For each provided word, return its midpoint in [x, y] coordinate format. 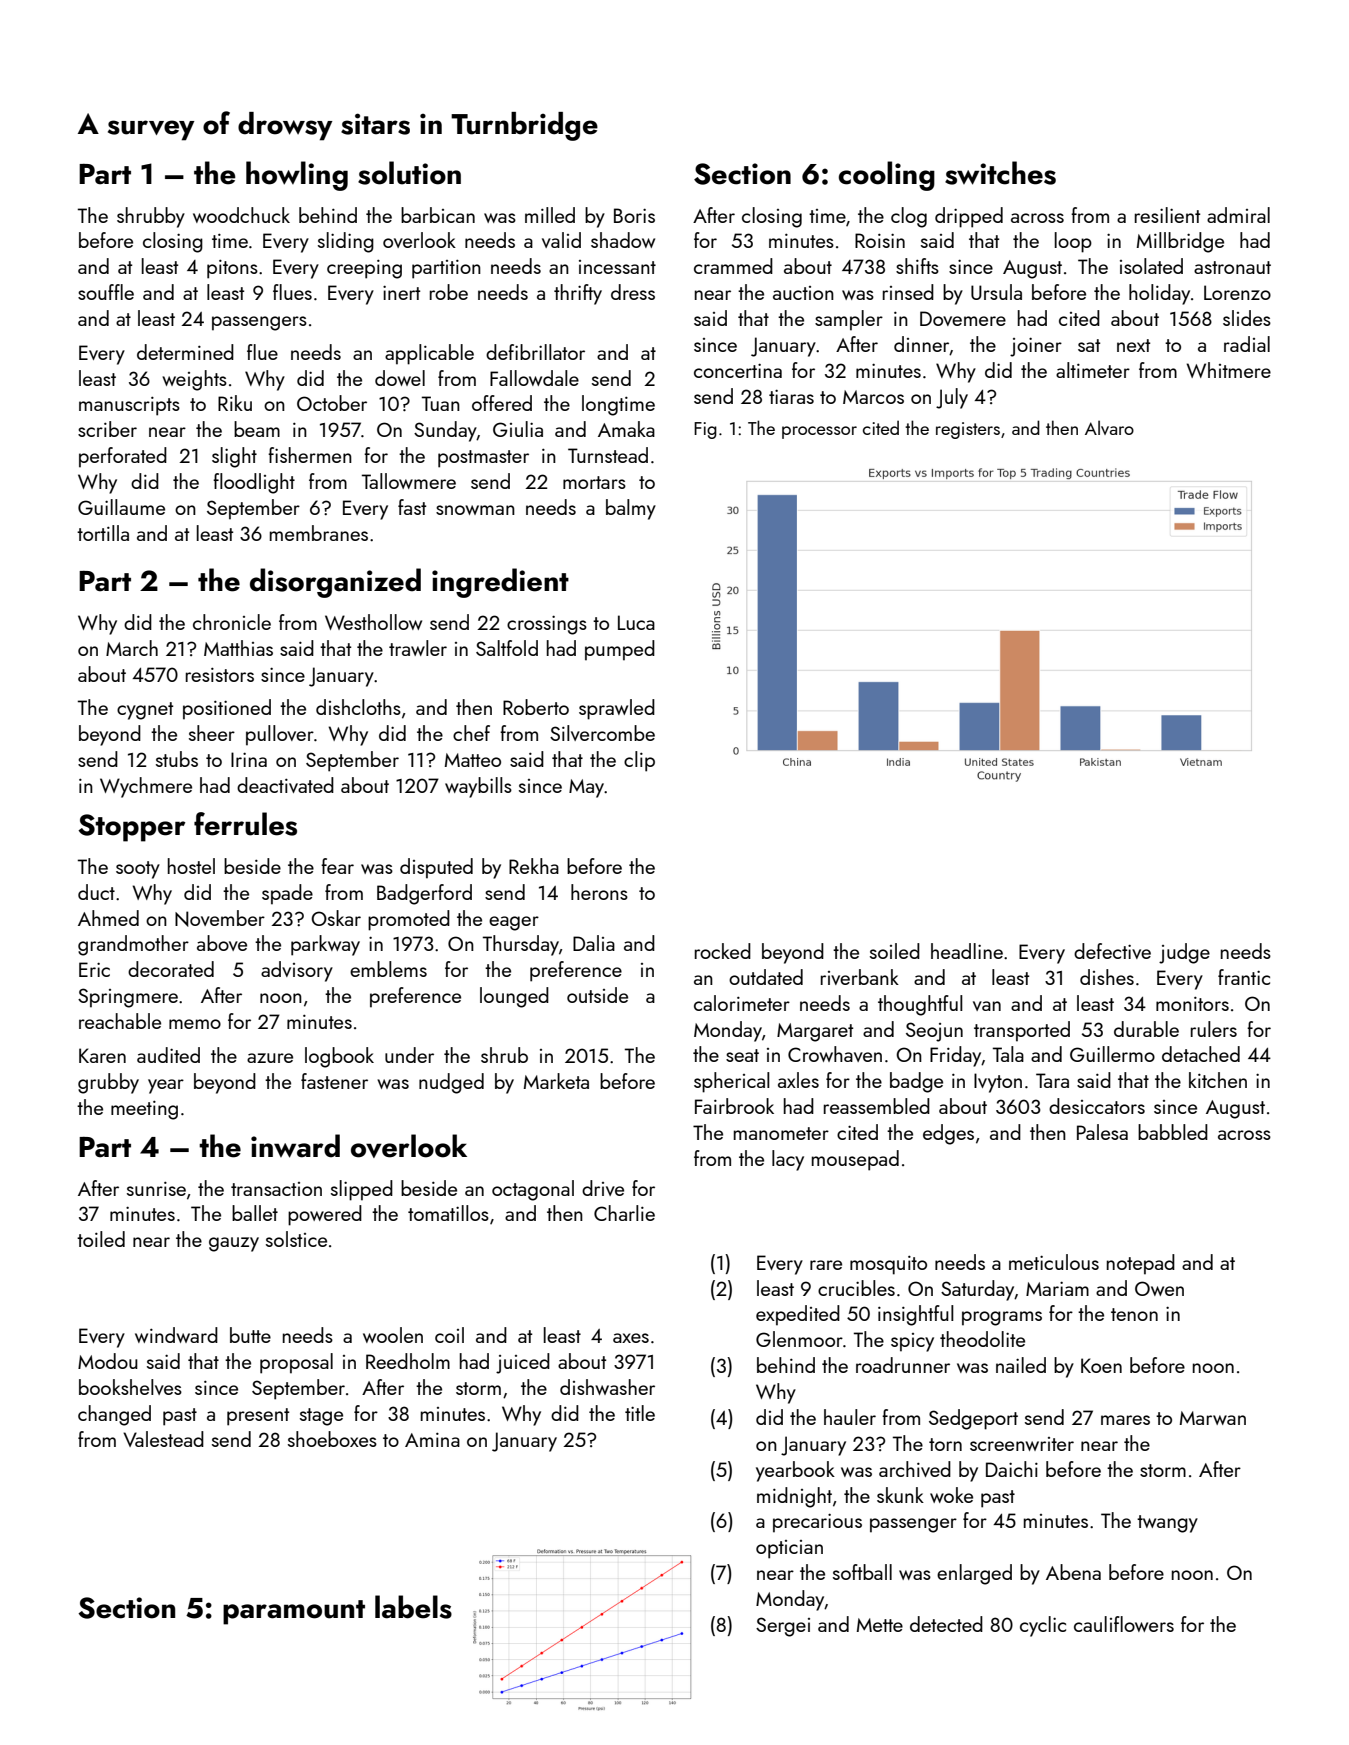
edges [948, 1134]
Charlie [624, 1213]
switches [1000, 173]
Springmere [128, 998]
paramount [294, 1612]
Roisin [880, 240]
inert [401, 292]
